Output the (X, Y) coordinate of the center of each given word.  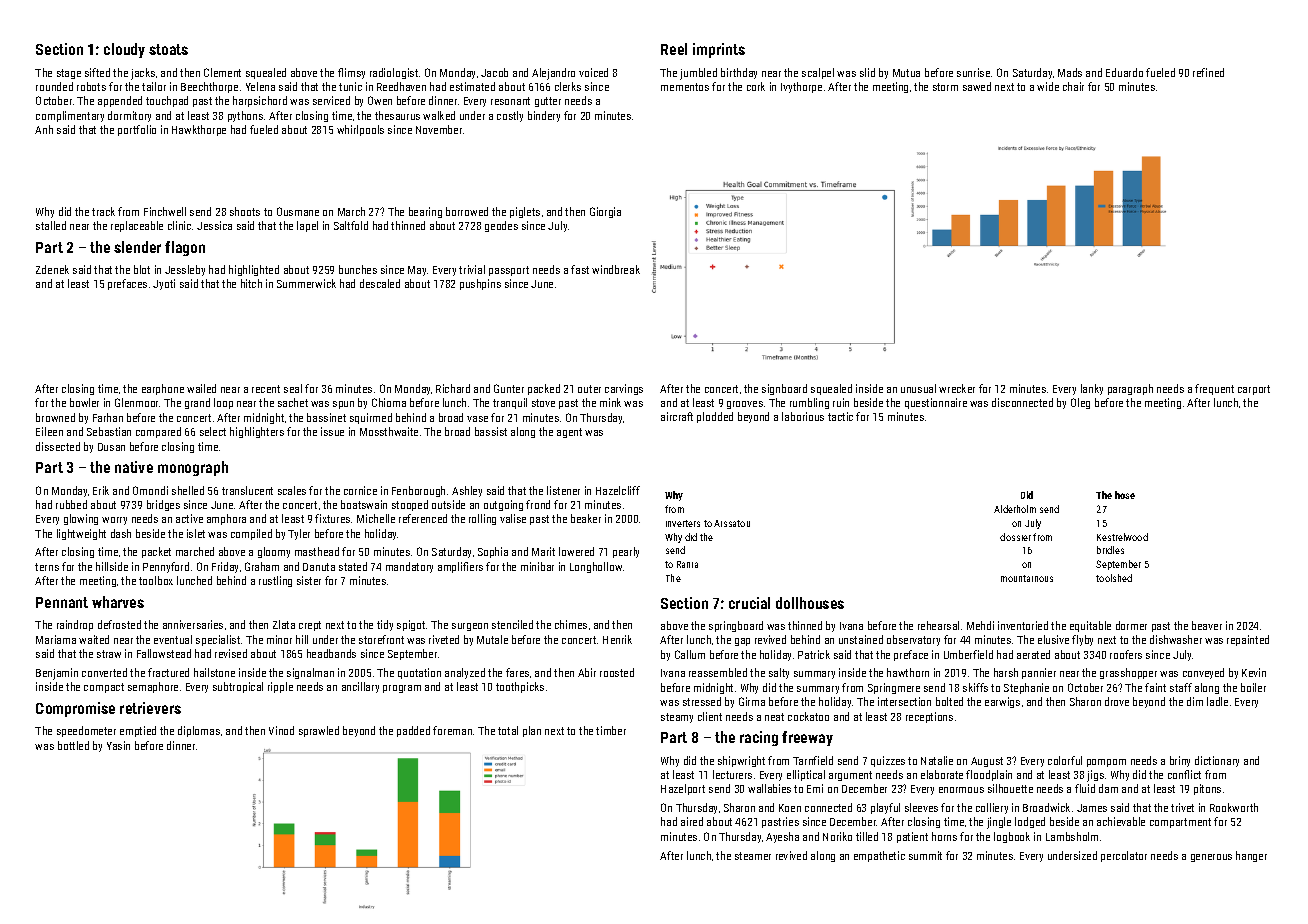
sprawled (319, 731)
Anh (44, 129)
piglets (525, 212)
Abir (587, 672)
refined (1208, 72)
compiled (251, 534)
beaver (1207, 625)
